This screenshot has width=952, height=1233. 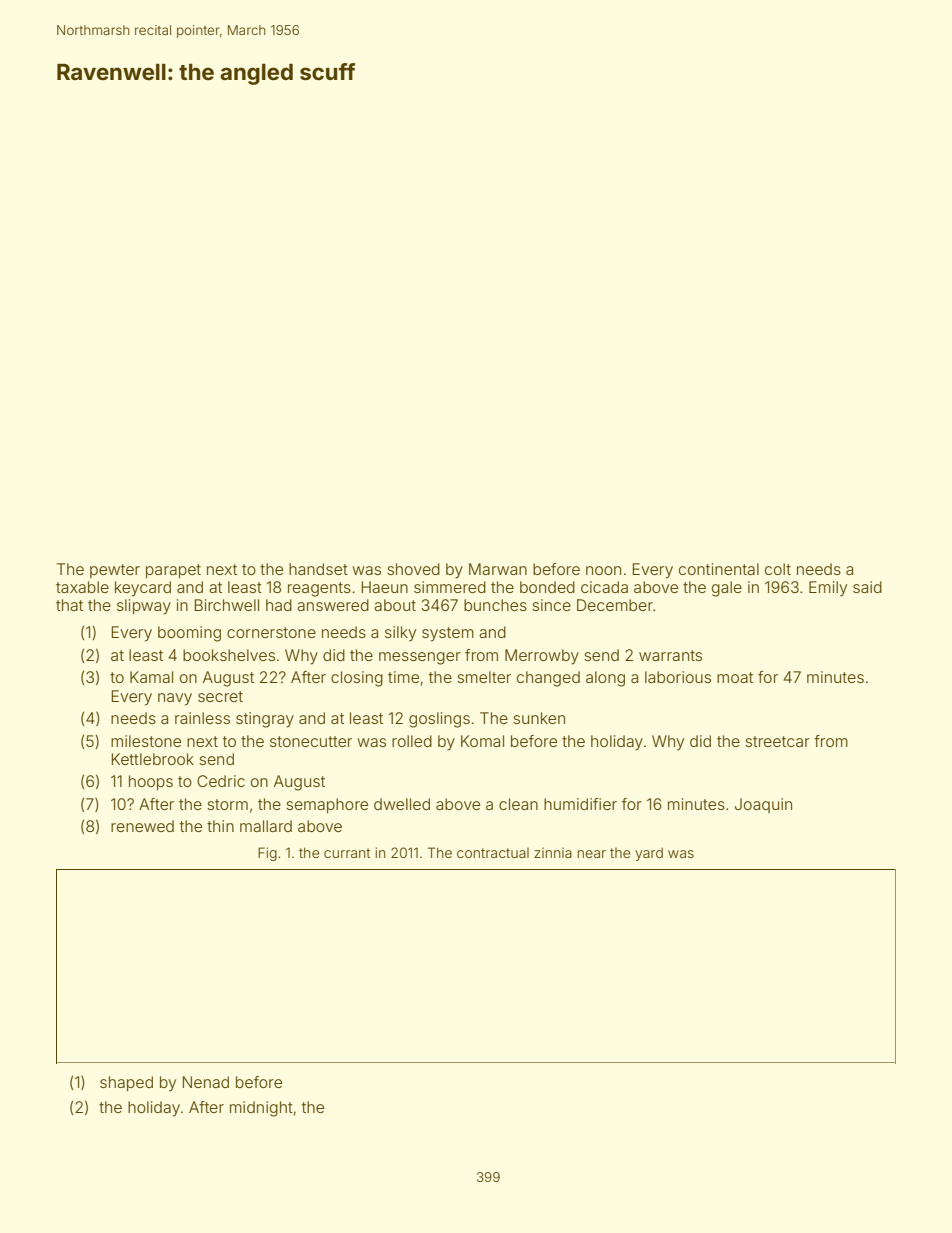 What do you see at coordinates (649, 854) in the screenshot?
I see `yard` at bounding box center [649, 854].
